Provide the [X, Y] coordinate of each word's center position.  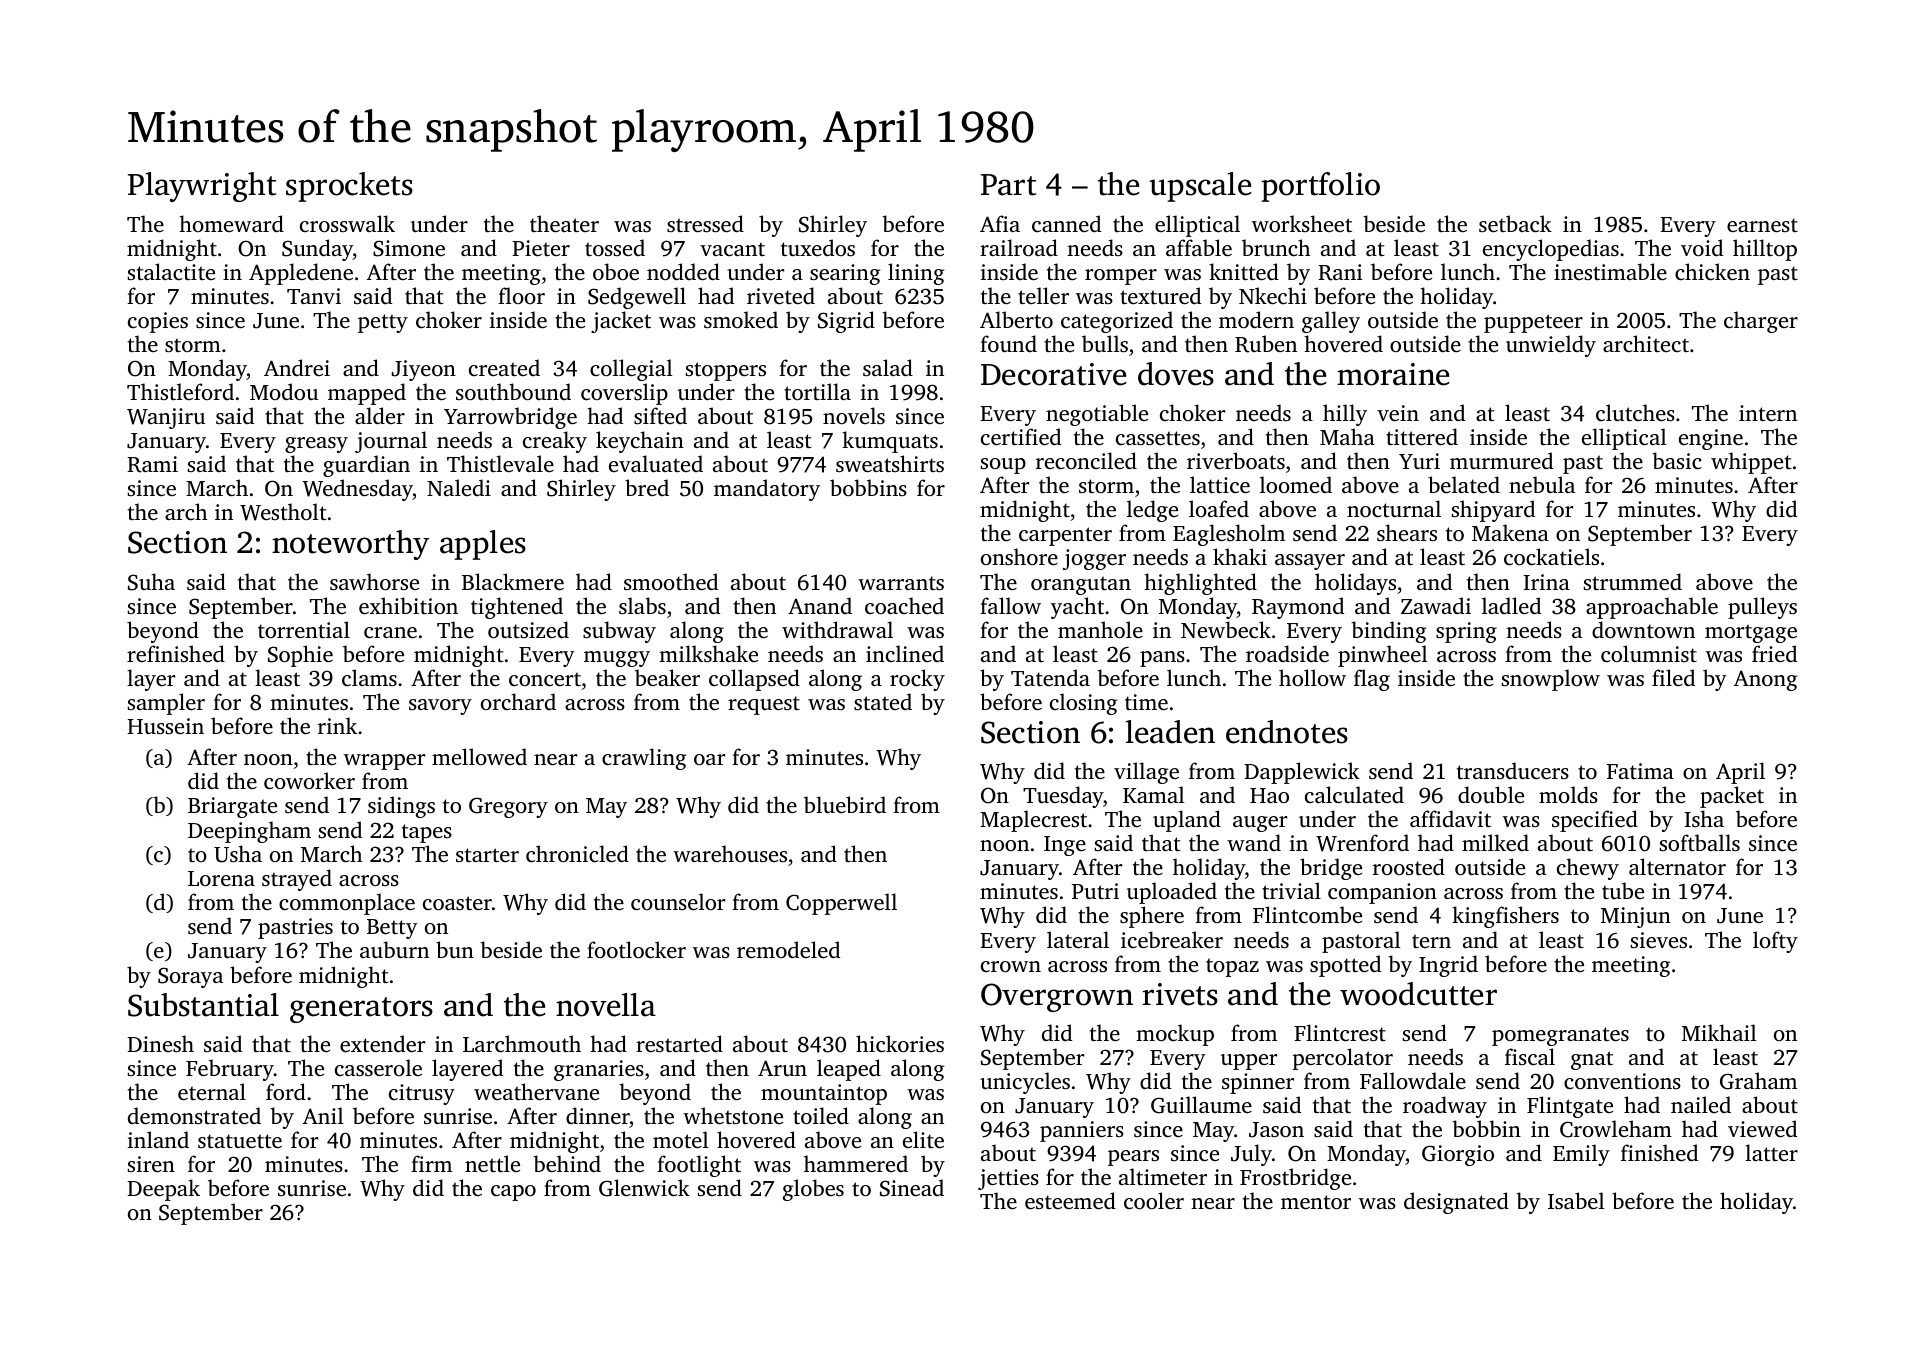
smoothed [671, 581]
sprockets [349, 187]
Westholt [283, 512]
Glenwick [644, 1188]
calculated [1354, 794]
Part [1009, 185]
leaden [1170, 732]
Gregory [508, 807]
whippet [1751, 463]
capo [513, 1193]
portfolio [1320, 187]
